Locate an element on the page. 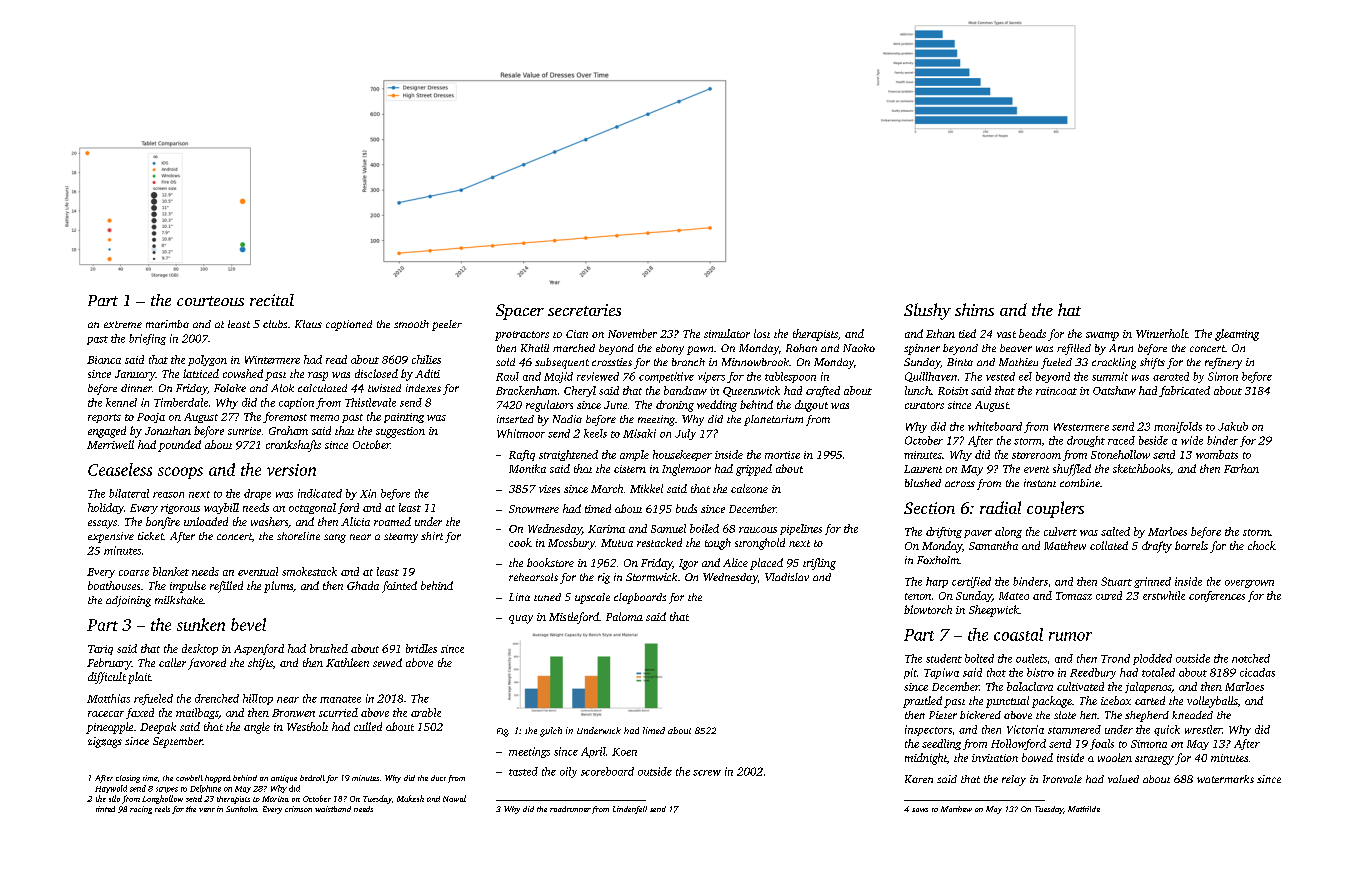 Image resolution: width=1372 pixels, height=887 pixels. disclosed is located at coordinates (376, 373).
